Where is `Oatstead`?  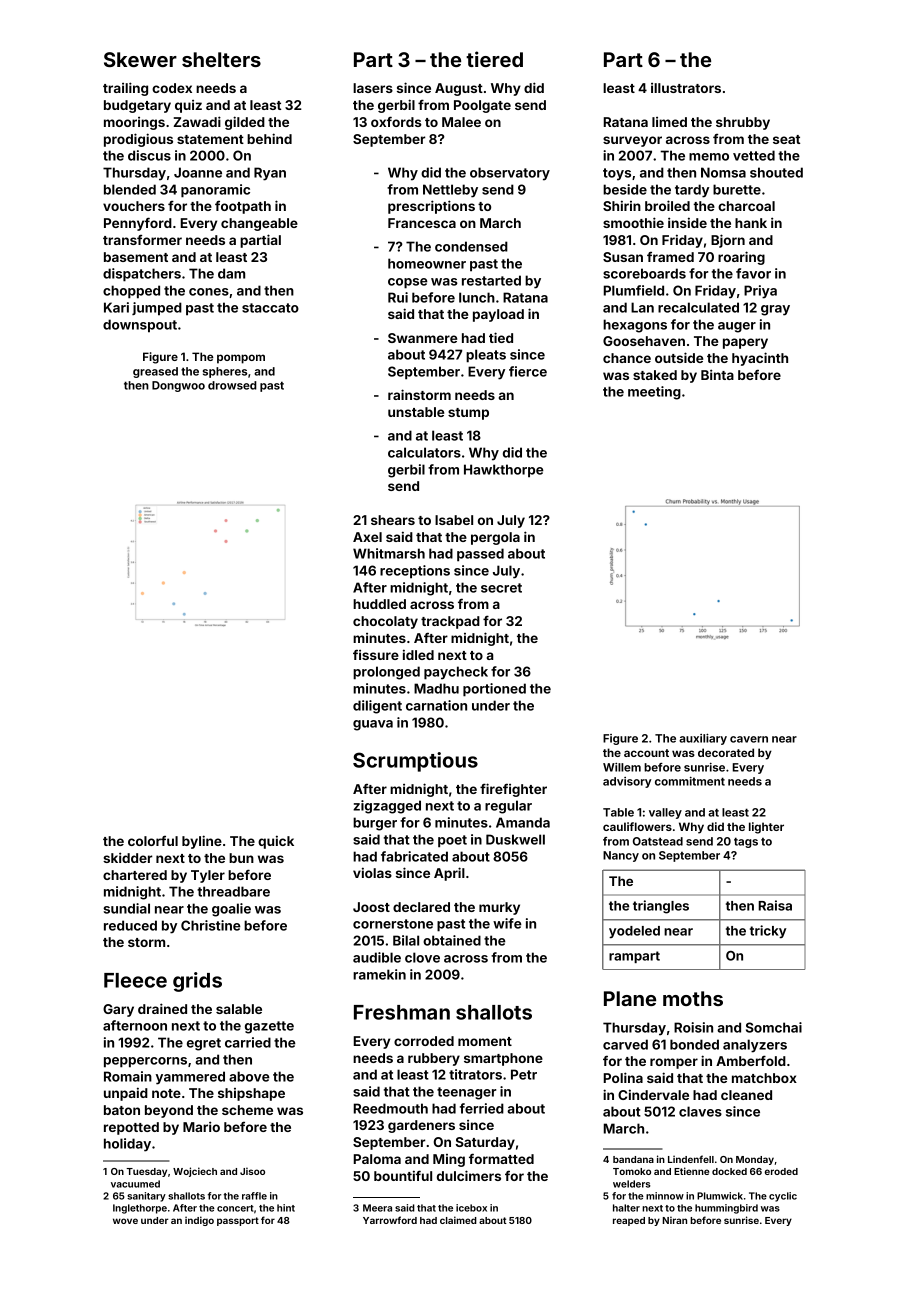
Oatstead is located at coordinates (658, 841).
